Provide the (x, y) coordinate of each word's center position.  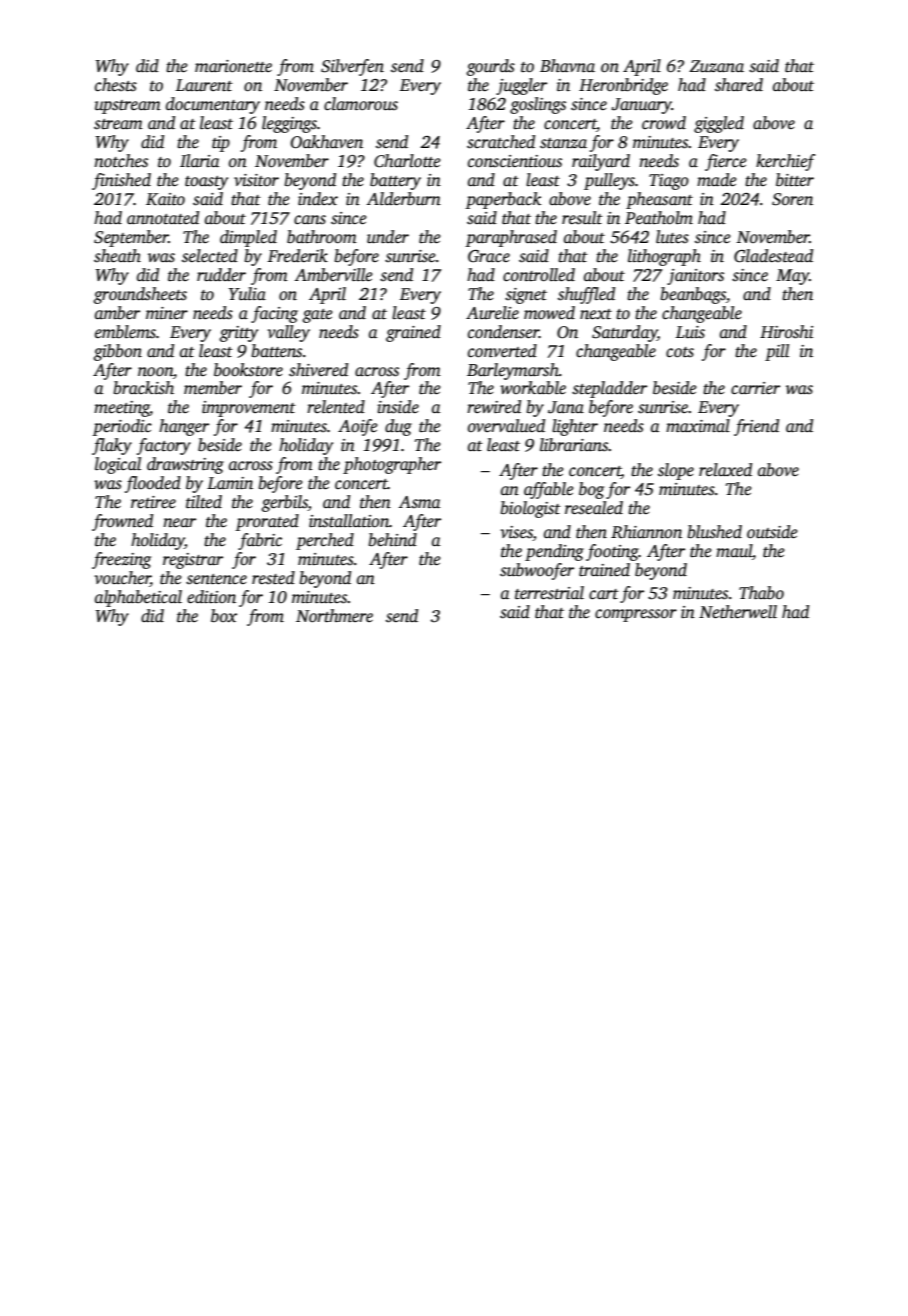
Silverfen (352, 67)
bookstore (248, 370)
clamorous (361, 104)
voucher (122, 579)
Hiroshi (786, 332)
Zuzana (716, 66)
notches (121, 161)
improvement (249, 409)
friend (756, 427)
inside (398, 407)
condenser (503, 332)
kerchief (785, 162)
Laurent (204, 85)
